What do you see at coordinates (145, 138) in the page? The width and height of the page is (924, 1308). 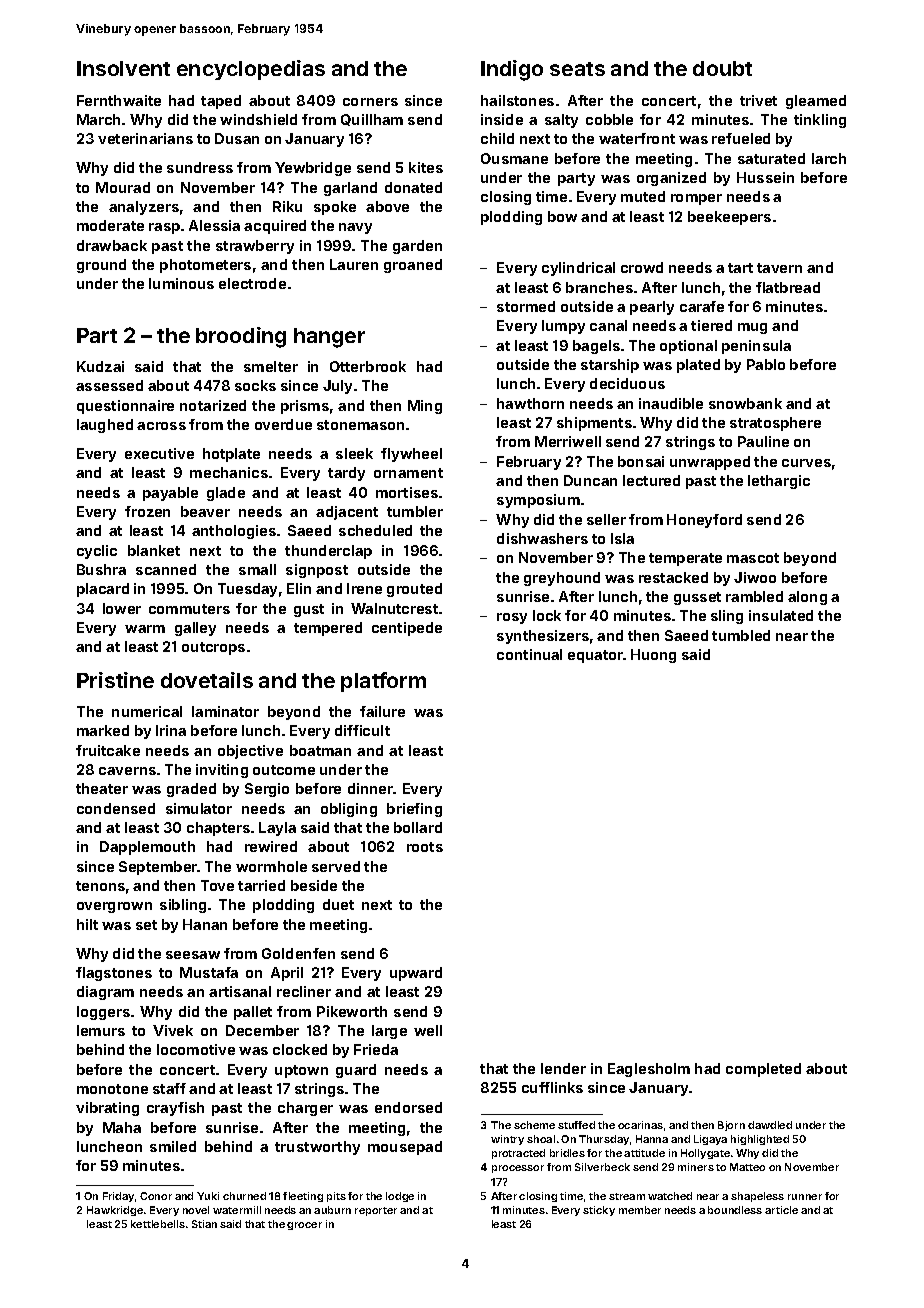 I see `veterinarians` at bounding box center [145, 138].
